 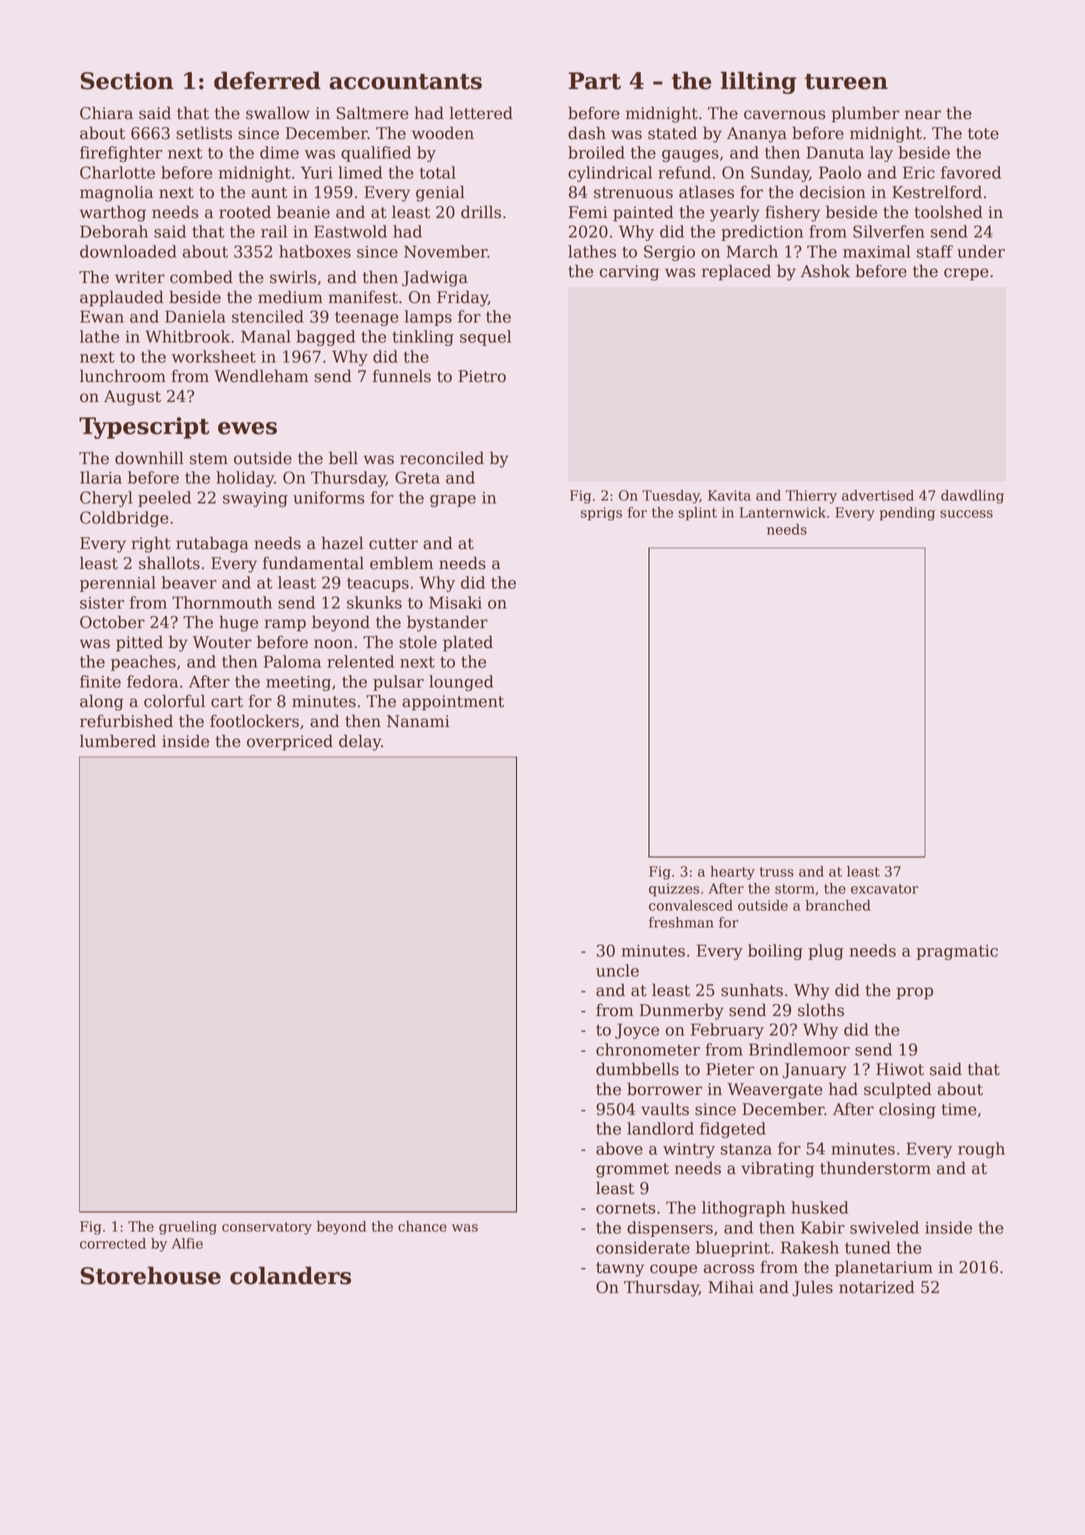 What do you see at coordinates (118, 741) in the screenshot?
I see `lumbered` at bounding box center [118, 741].
